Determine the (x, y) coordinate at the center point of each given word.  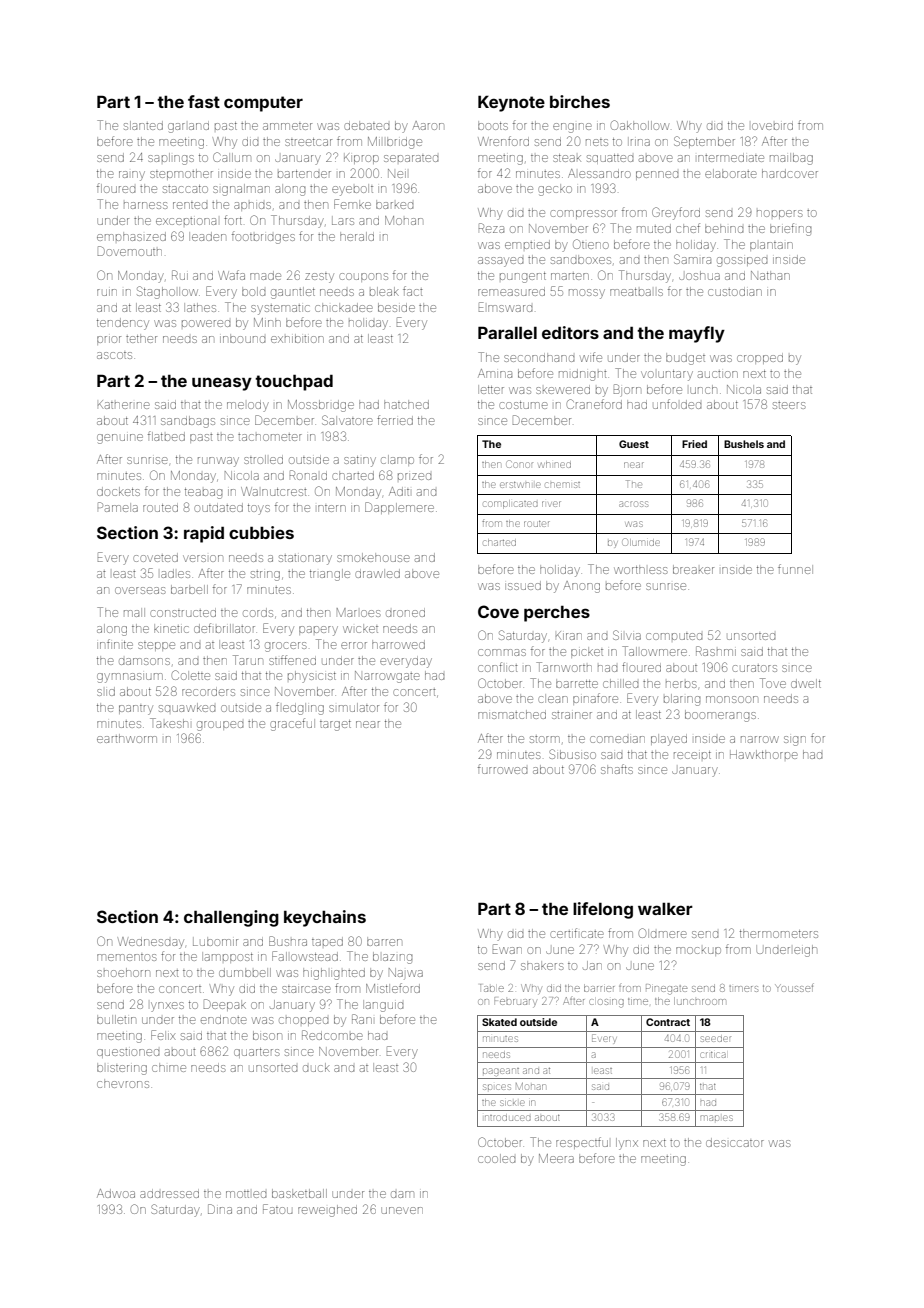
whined (555, 464)
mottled (246, 1194)
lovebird (772, 126)
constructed (183, 613)
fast (204, 101)
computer (263, 104)
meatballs (636, 292)
